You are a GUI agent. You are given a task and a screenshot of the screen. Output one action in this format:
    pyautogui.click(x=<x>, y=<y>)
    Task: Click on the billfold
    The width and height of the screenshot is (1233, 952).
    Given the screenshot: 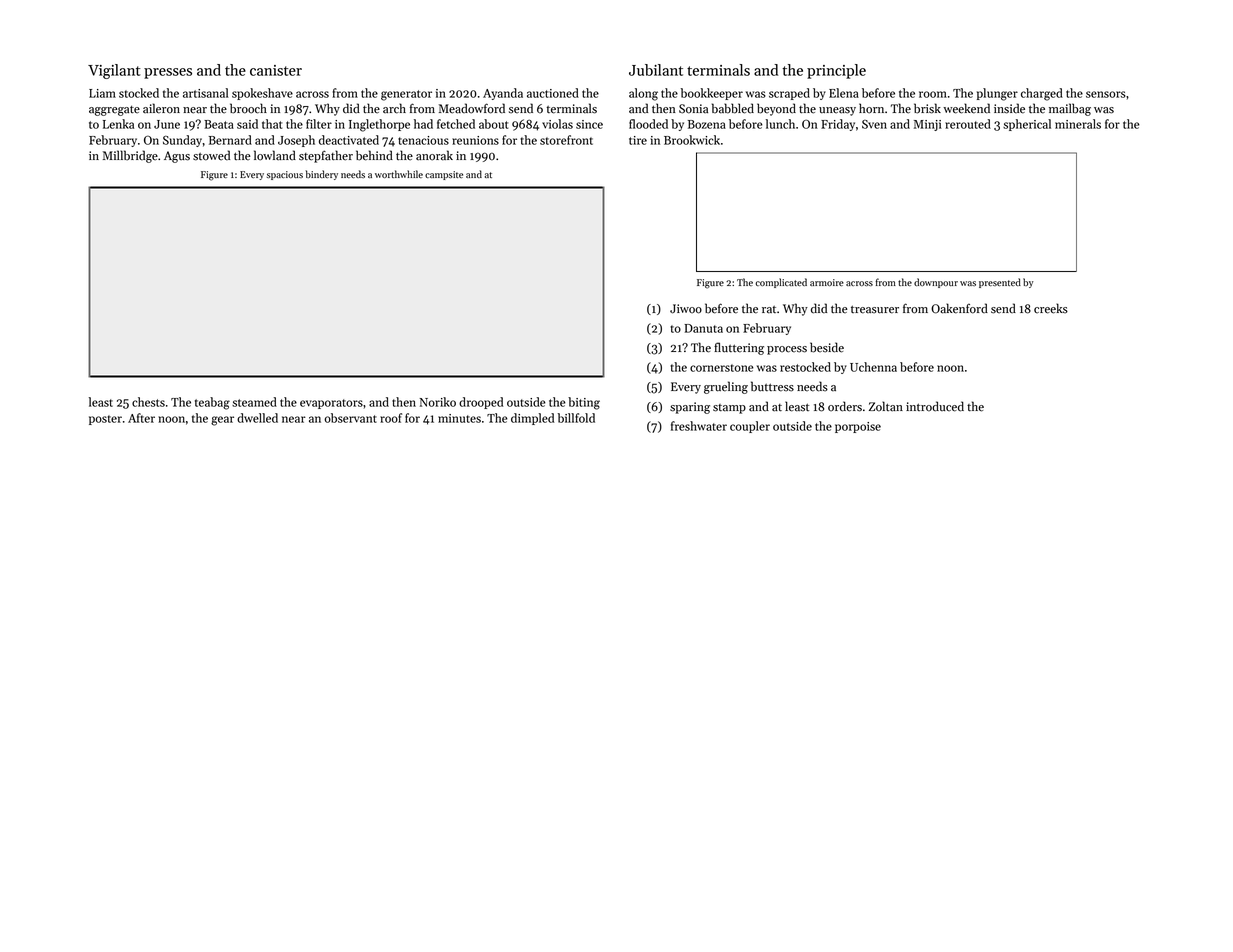 What is the action you would take?
    pyautogui.click(x=576, y=418)
